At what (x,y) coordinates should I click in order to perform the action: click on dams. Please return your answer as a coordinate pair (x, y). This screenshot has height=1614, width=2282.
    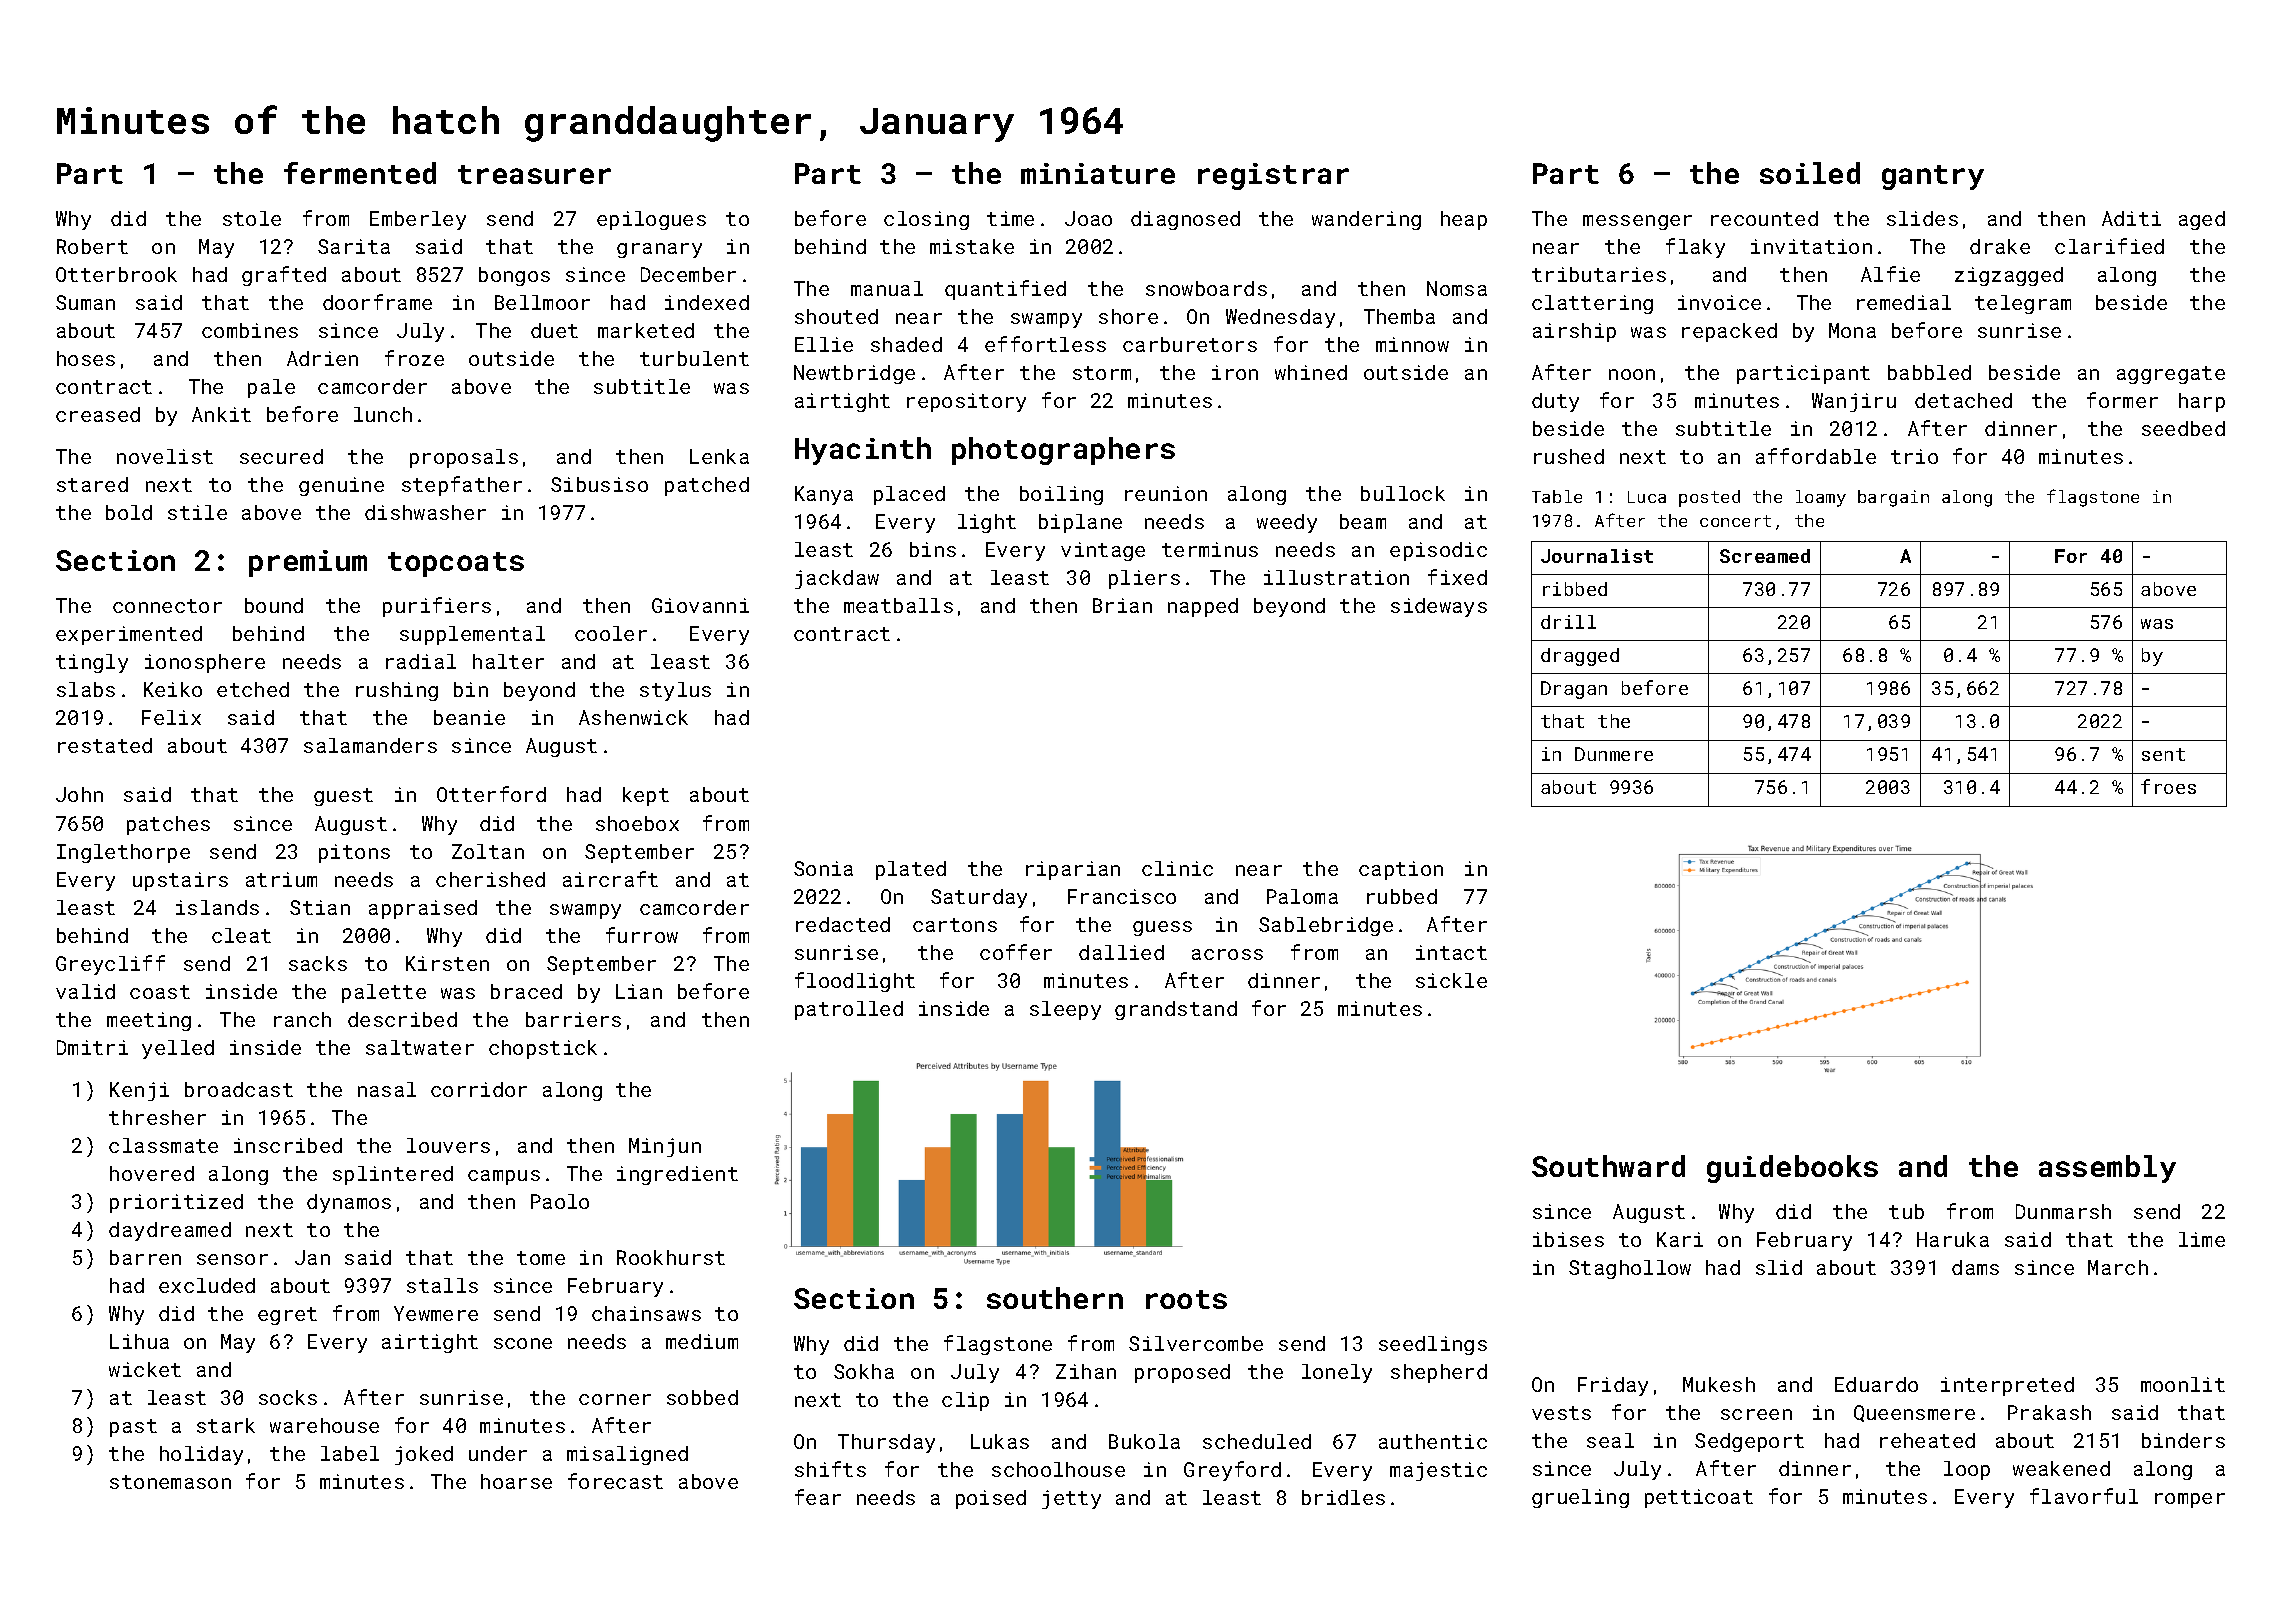
    Looking at the image, I should click on (1975, 1267).
